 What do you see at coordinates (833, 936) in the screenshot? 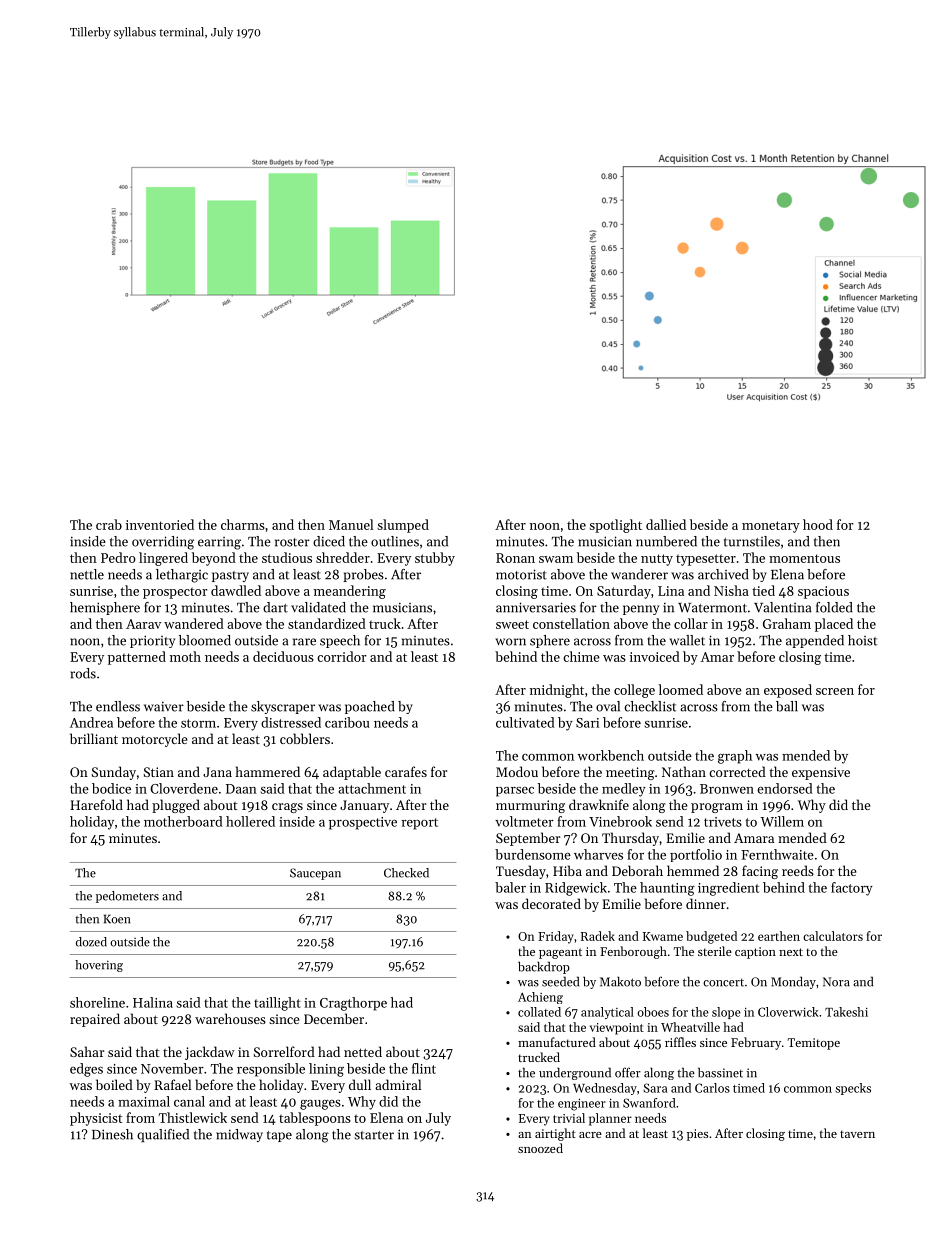
I see `calculators` at bounding box center [833, 936].
